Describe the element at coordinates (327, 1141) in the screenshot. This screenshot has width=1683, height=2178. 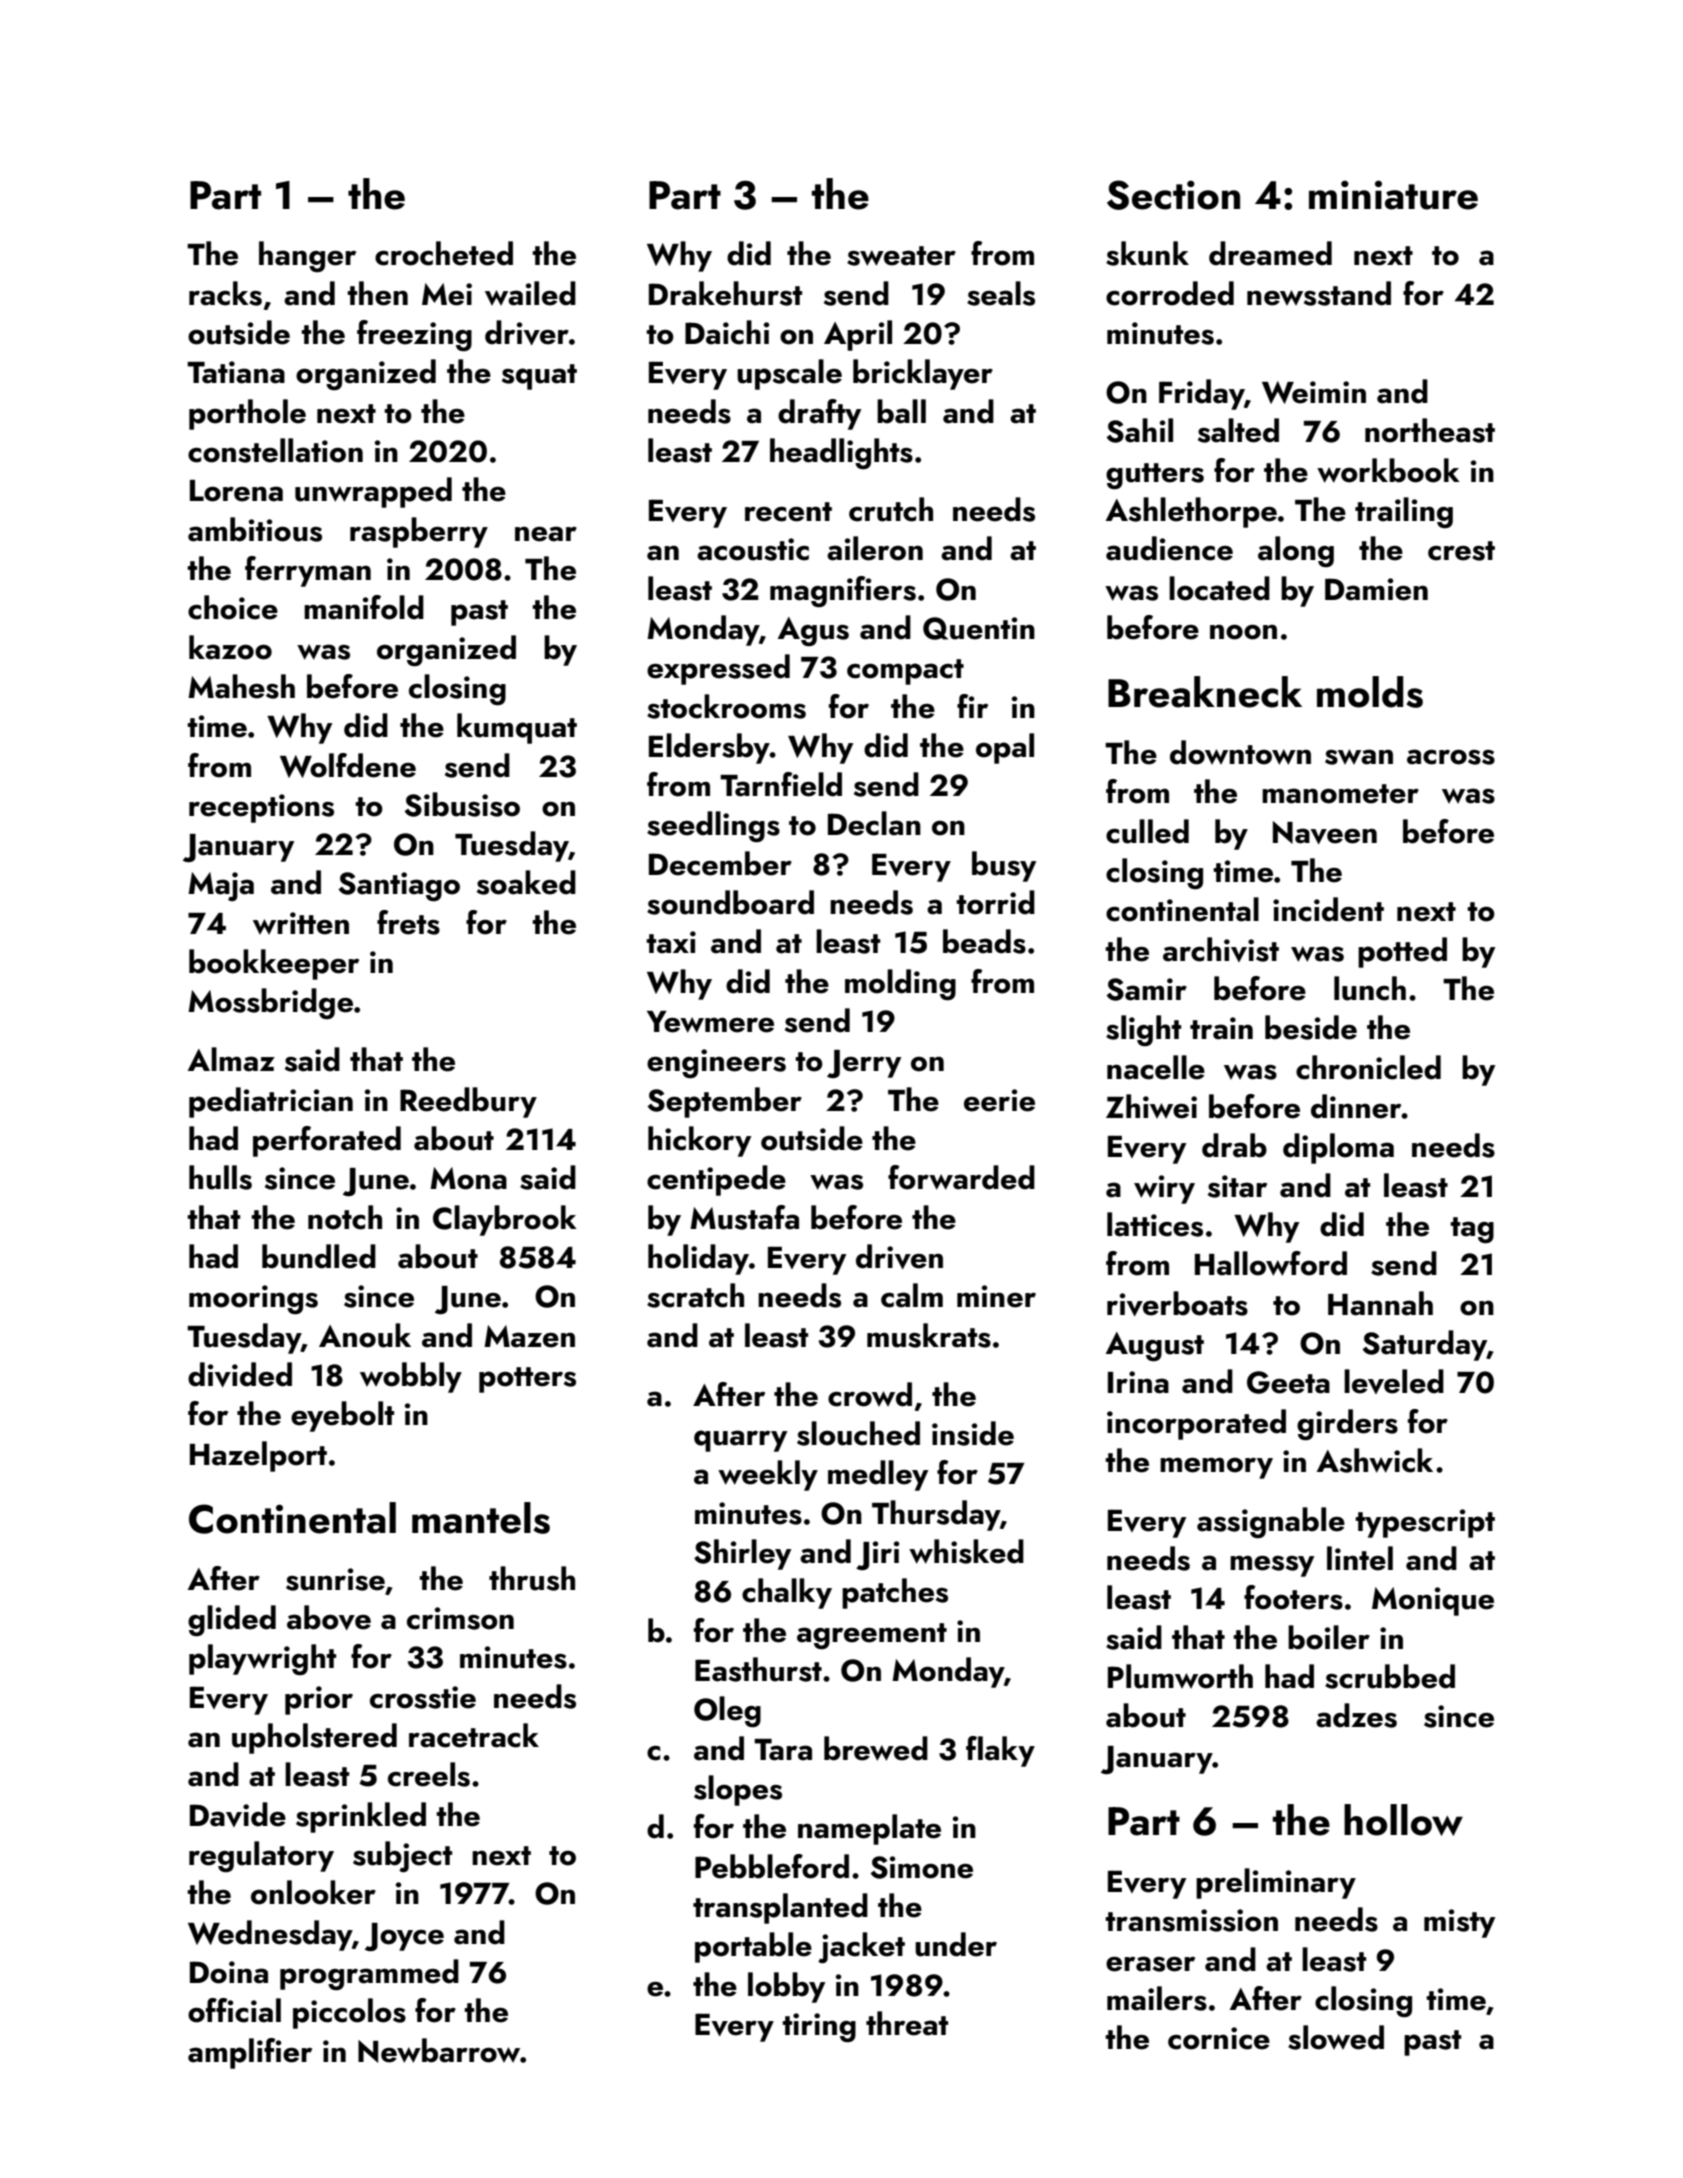
I see `perforated` at that location.
